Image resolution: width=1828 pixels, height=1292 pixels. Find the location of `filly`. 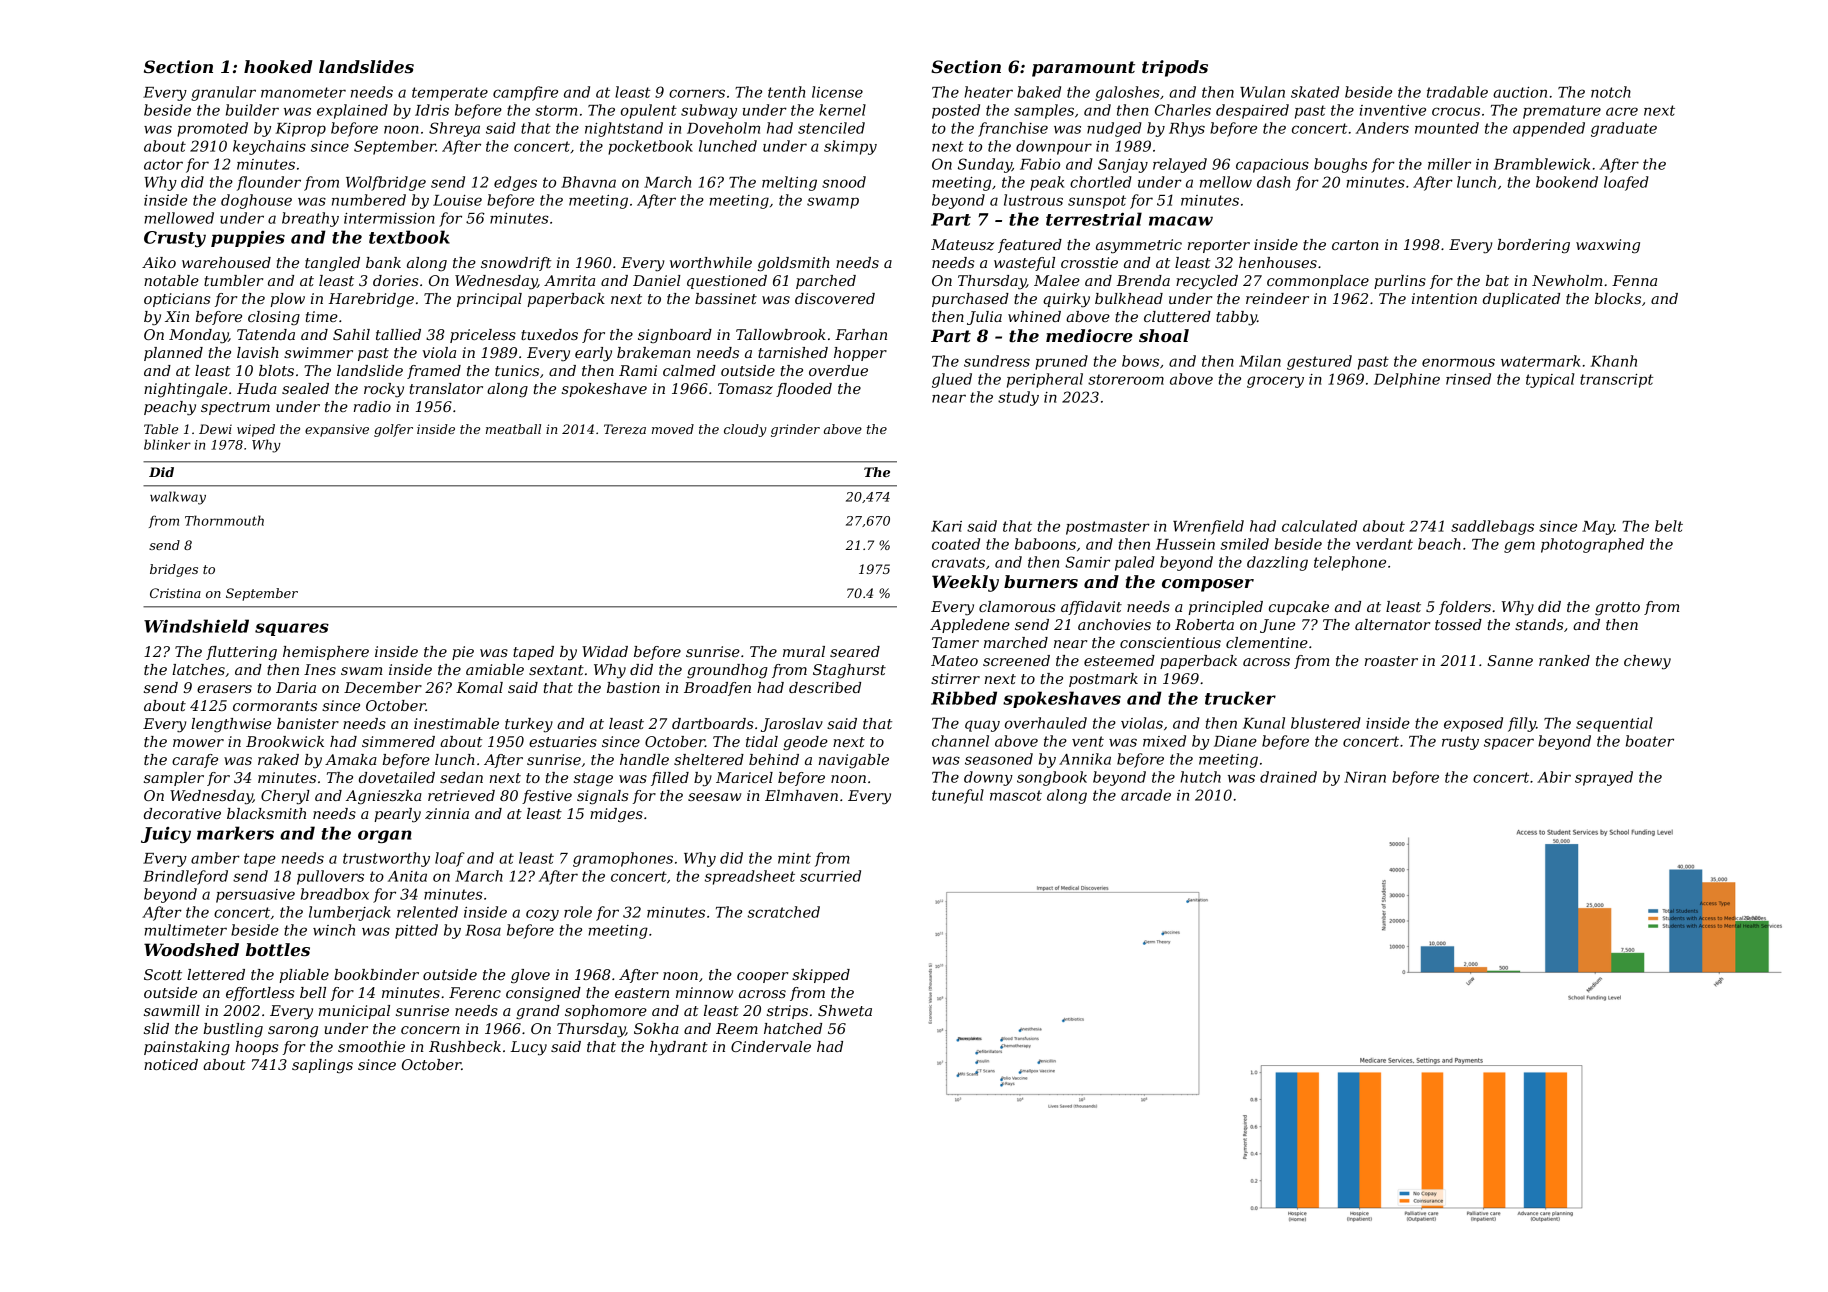

filly is located at coordinates (1522, 724).
